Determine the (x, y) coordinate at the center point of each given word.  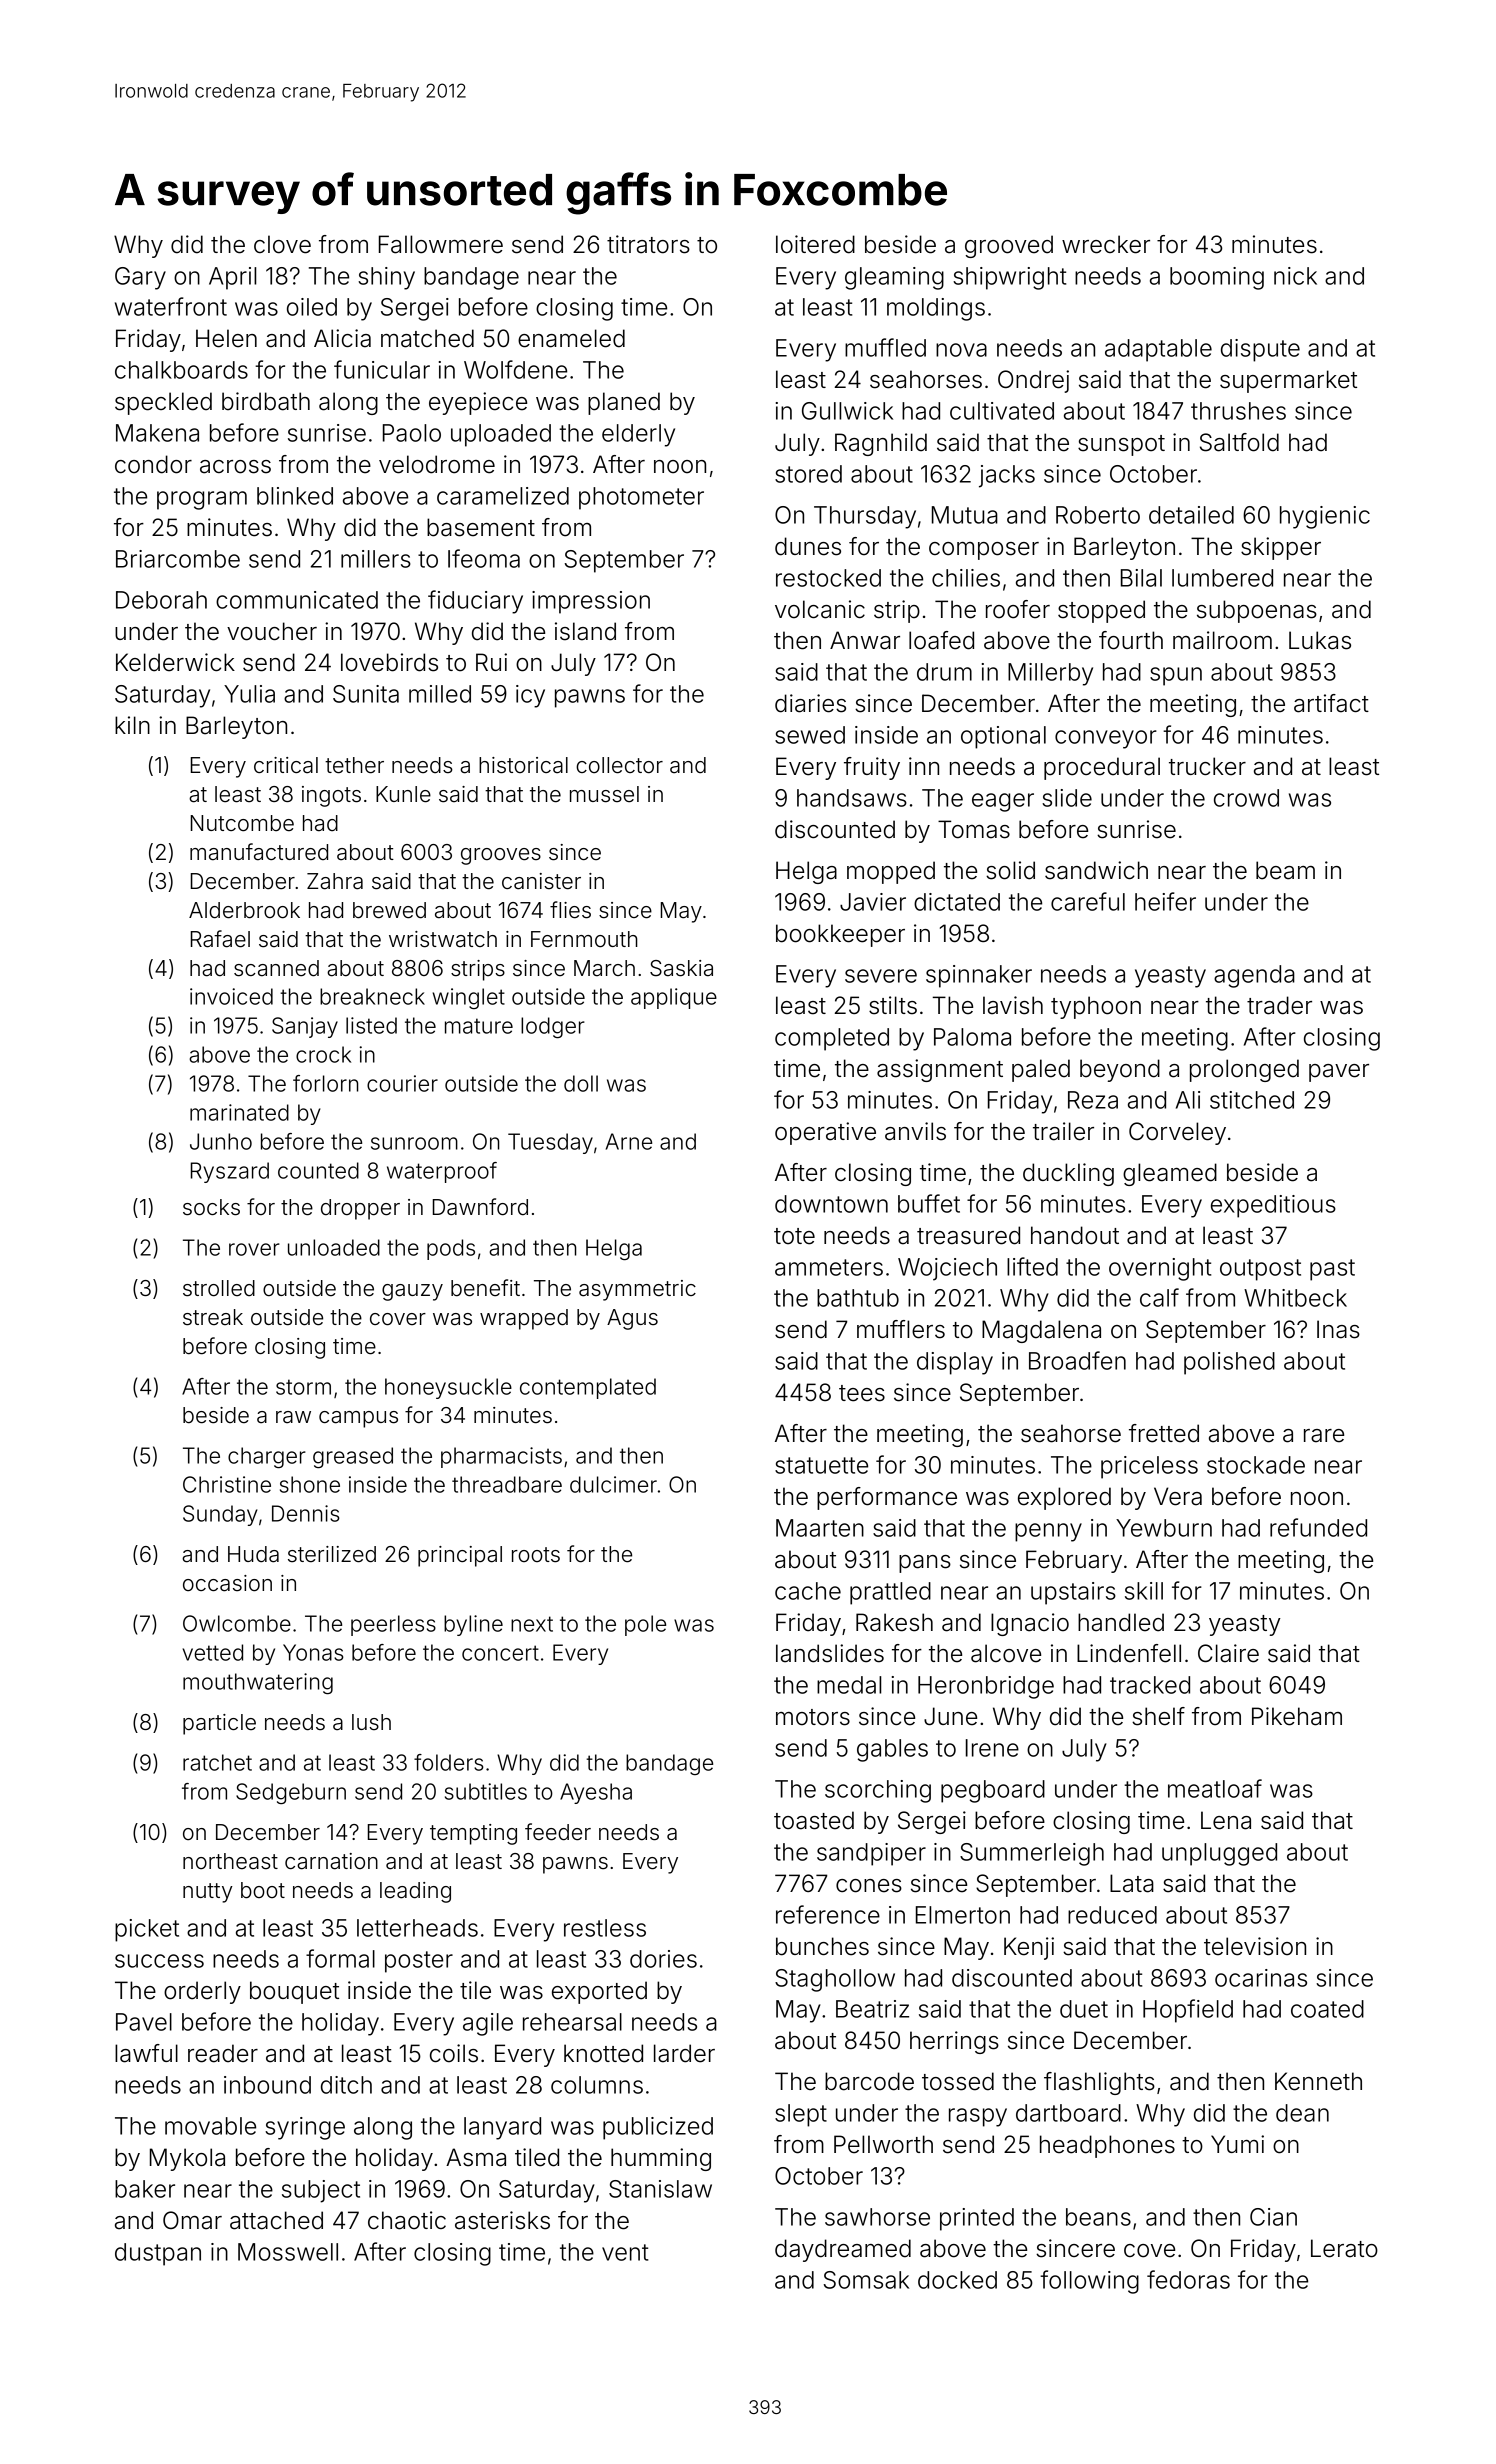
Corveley (1177, 1133)
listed (371, 1025)
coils (454, 2053)
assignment (940, 1070)
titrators (648, 244)
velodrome (437, 464)
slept (801, 2115)
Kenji (1029, 1948)
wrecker (1106, 244)
